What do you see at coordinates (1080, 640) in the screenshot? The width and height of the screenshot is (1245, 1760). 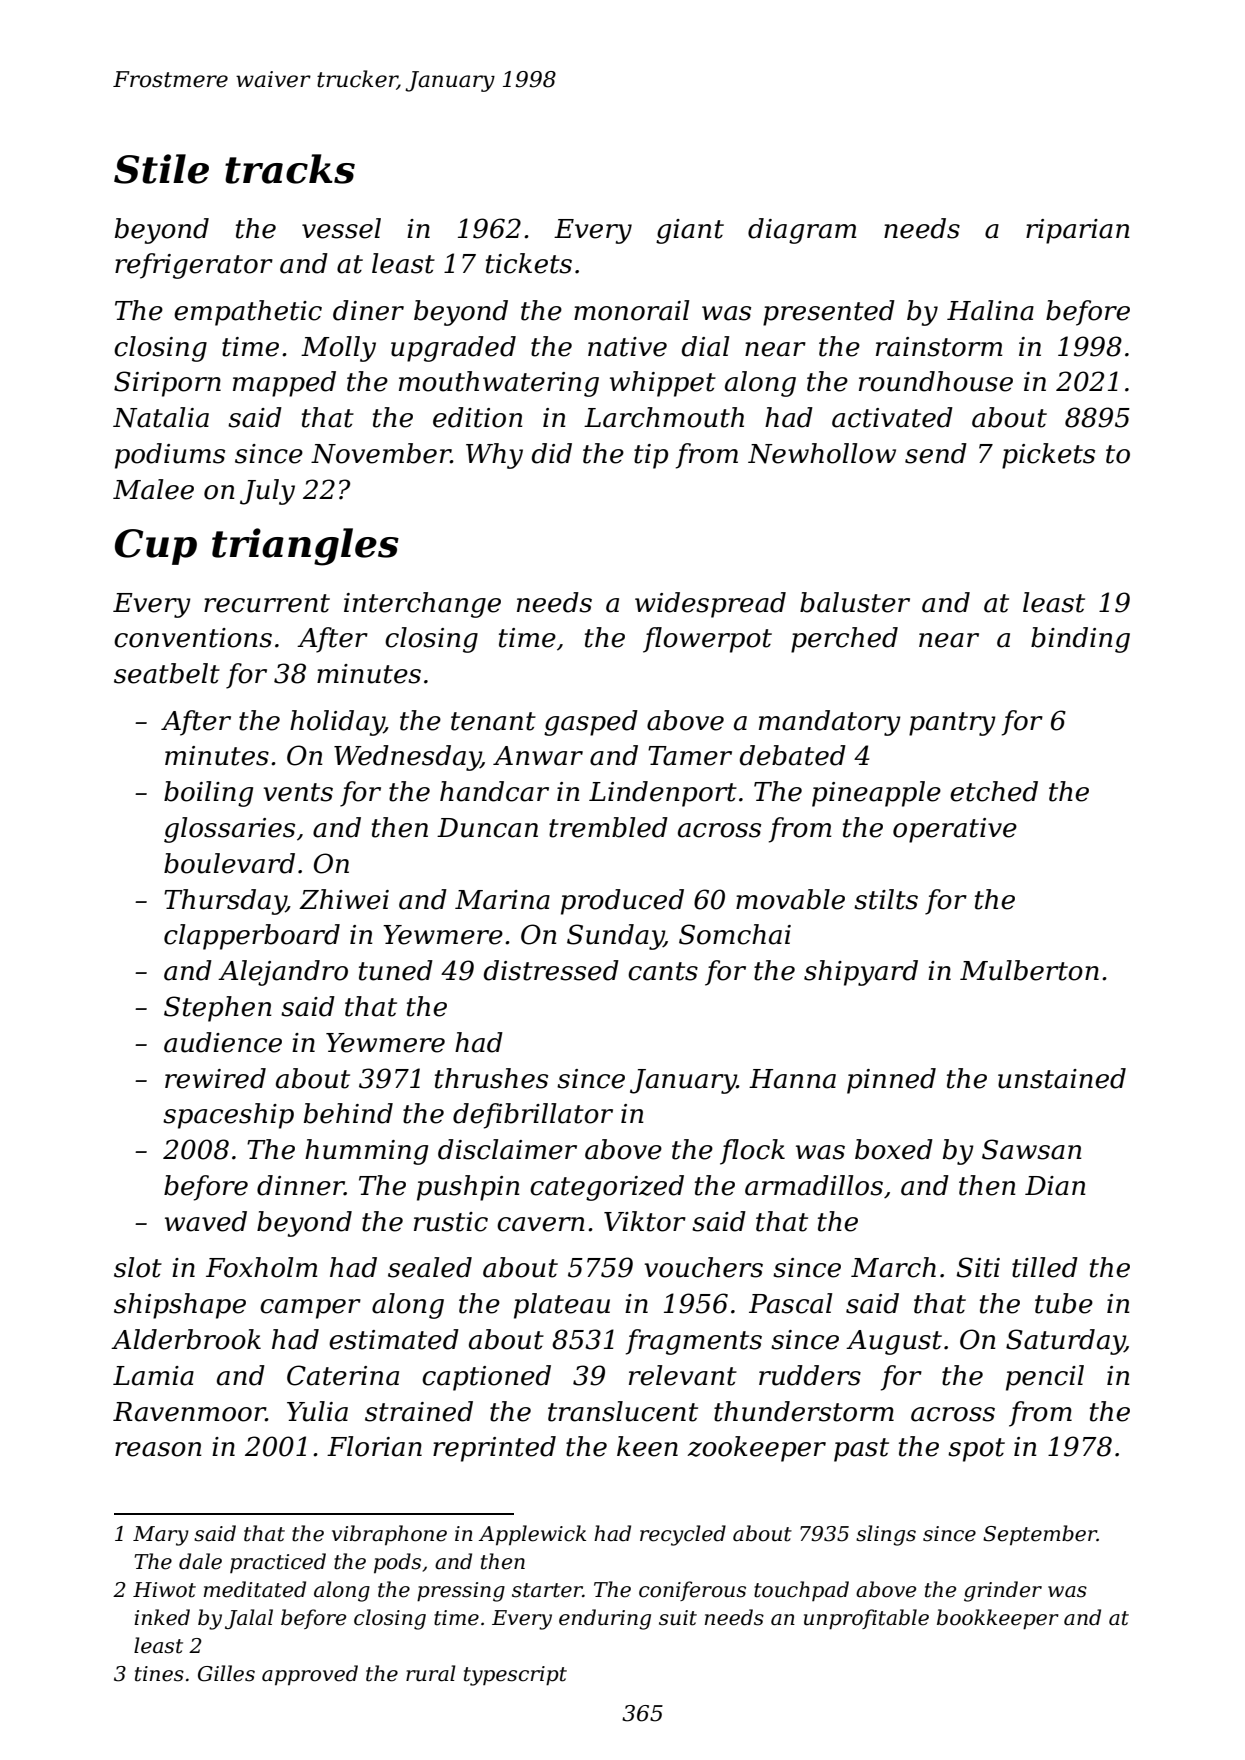 I see `binding` at bounding box center [1080, 640].
